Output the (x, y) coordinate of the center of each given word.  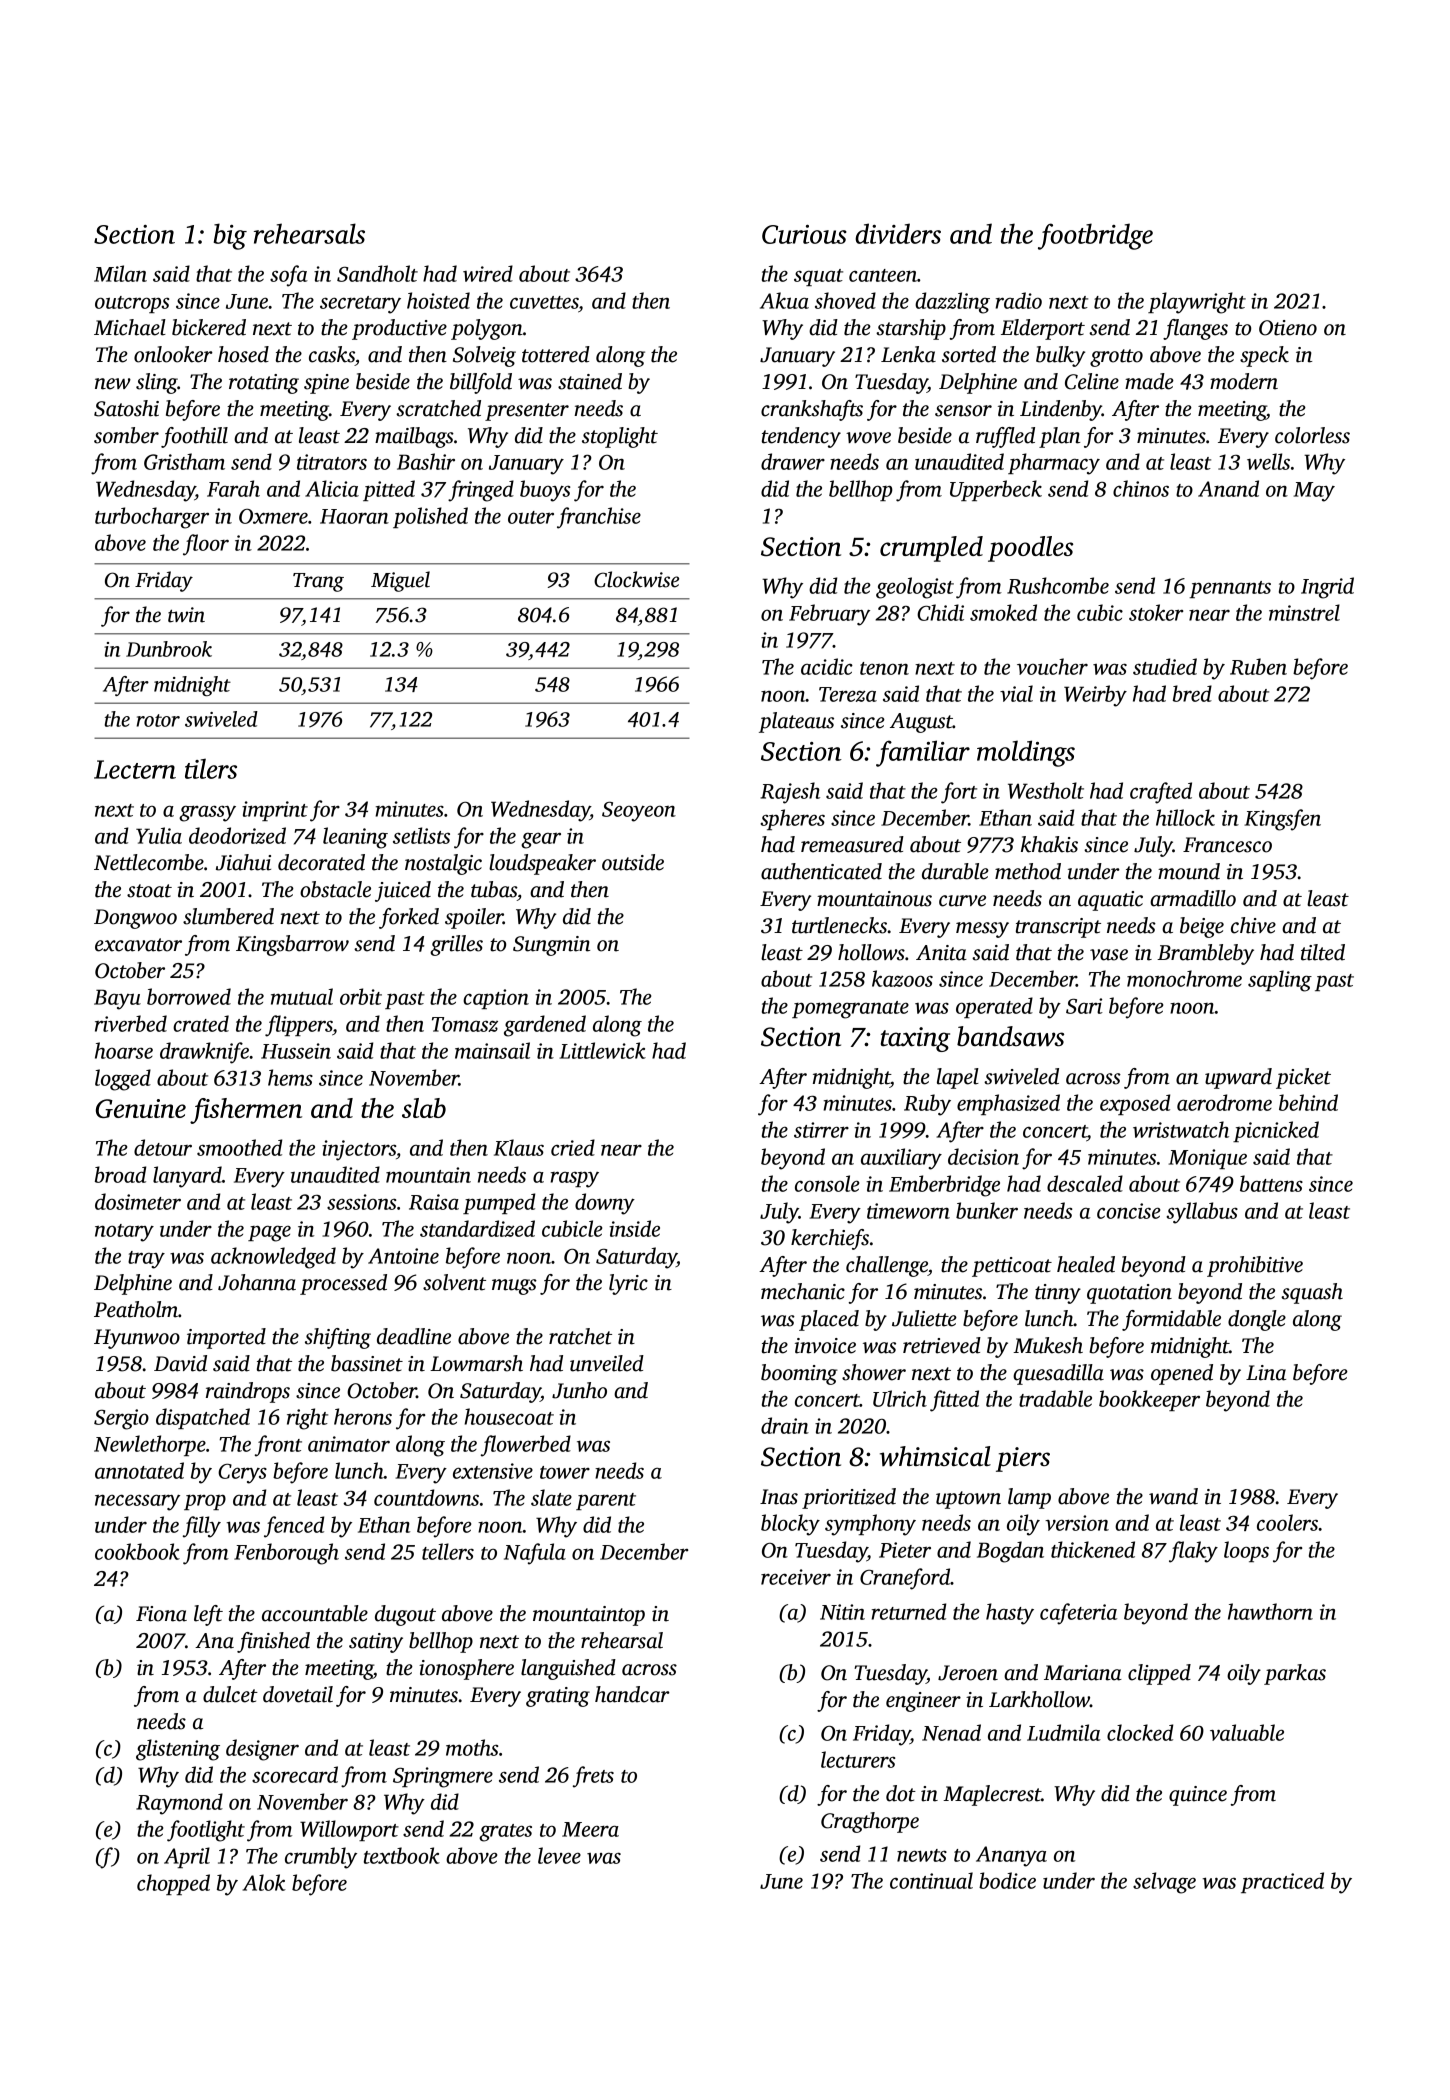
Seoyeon (639, 811)
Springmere (443, 1777)
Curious (804, 234)
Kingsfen (1282, 820)
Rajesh (790, 793)
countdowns (426, 1497)
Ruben (1258, 666)
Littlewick (602, 1050)
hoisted (438, 300)
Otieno (1288, 328)
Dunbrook (169, 649)
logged (123, 1080)
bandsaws (1010, 1036)
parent (606, 1501)
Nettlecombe (149, 862)
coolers (1287, 1522)
